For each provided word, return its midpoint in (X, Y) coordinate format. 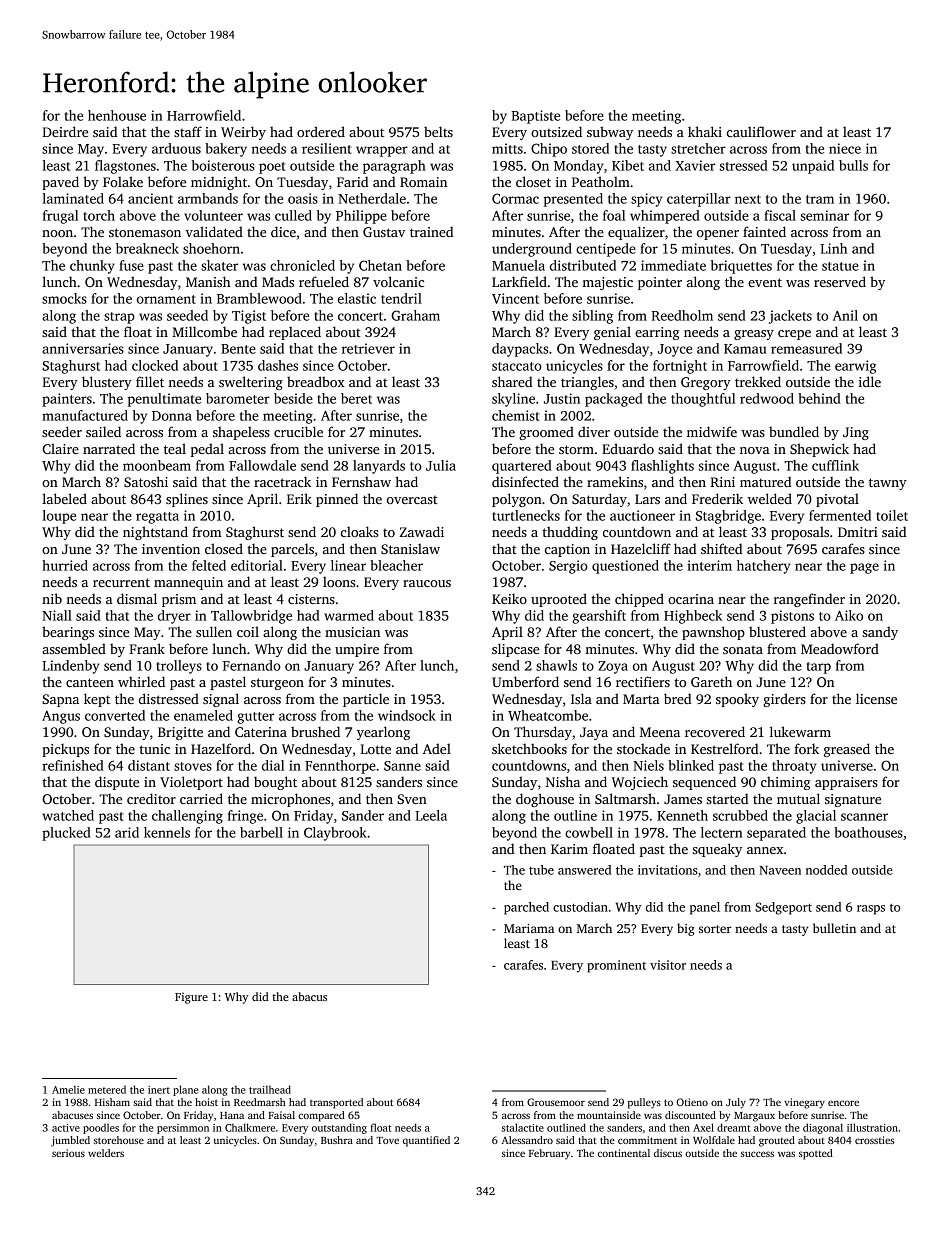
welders (106, 1153)
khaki (705, 131)
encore (843, 1103)
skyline (513, 400)
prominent (616, 966)
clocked (155, 365)
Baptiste (536, 117)
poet (272, 168)
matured (765, 481)
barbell (261, 832)
